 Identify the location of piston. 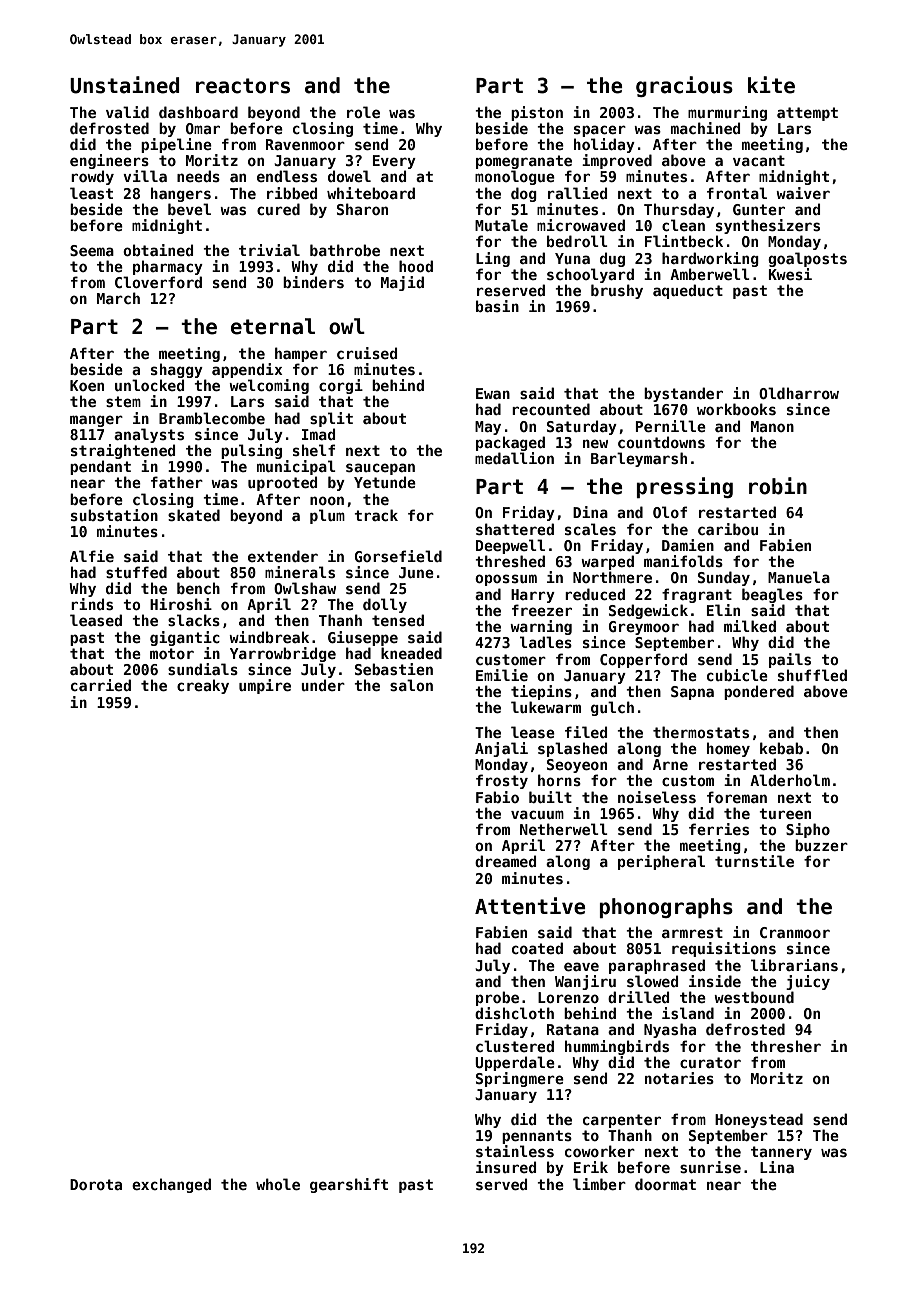
(537, 113).
